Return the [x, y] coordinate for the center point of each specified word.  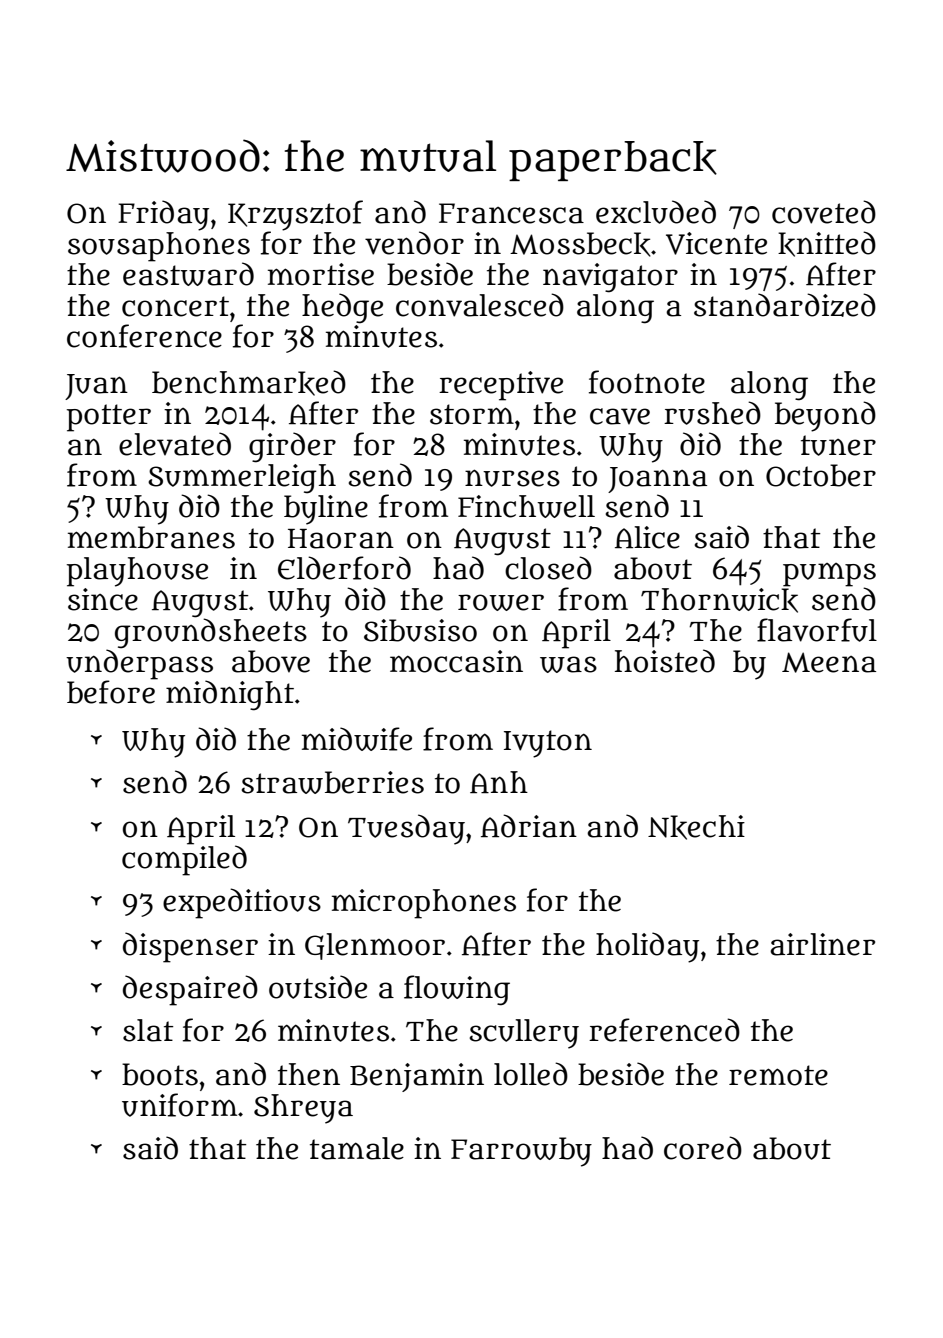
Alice [647, 537]
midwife [357, 739]
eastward [188, 273]
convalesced [480, 305]
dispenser [190, 947]
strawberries [333, 782]
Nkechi [696, 827]
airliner [822, 944]
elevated [175, 444]
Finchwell [526, 506]
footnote [647, 382]
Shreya [303, 1109]
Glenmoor [375, 946]
